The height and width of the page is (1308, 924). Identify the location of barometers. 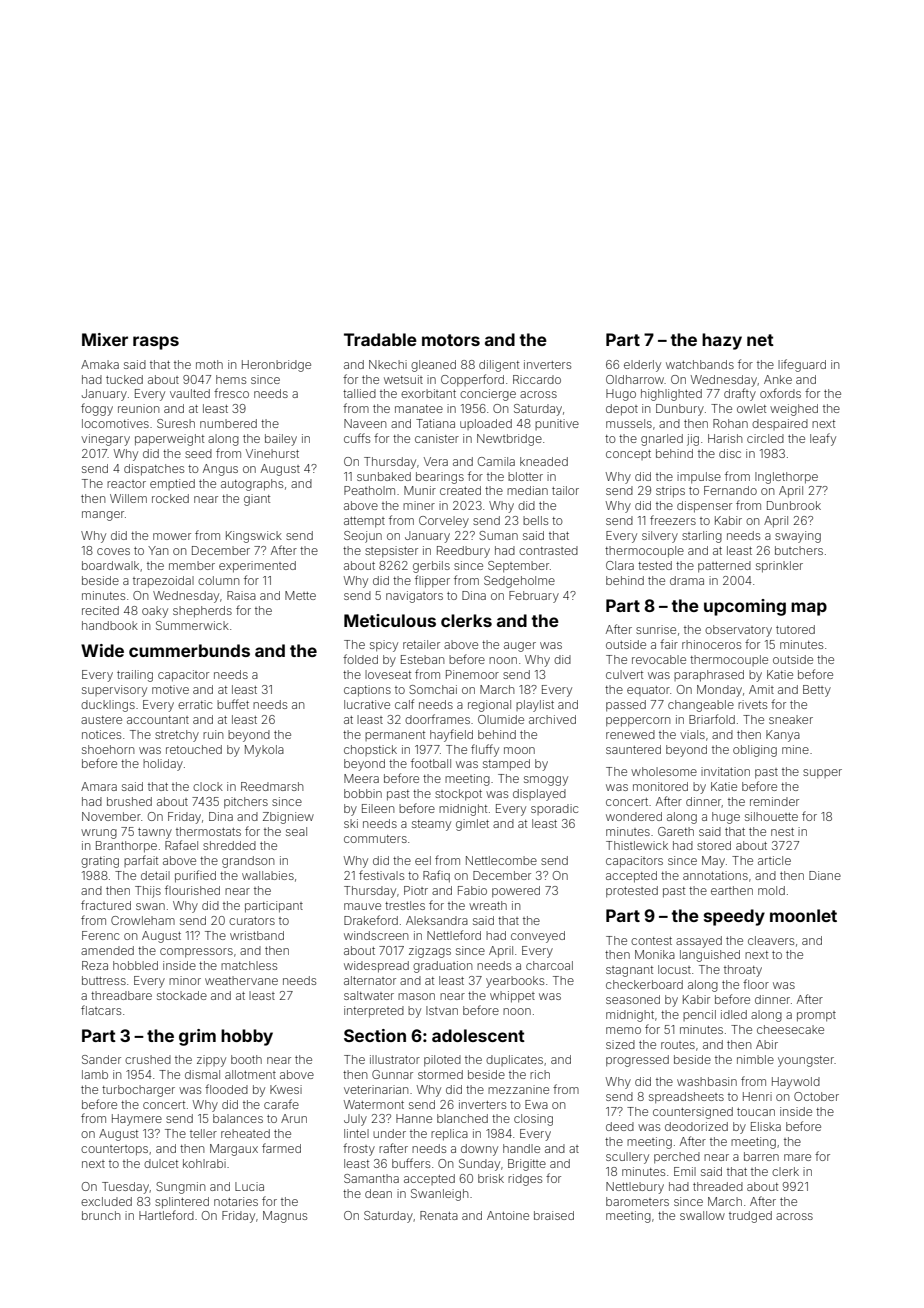
(637, 1201).
